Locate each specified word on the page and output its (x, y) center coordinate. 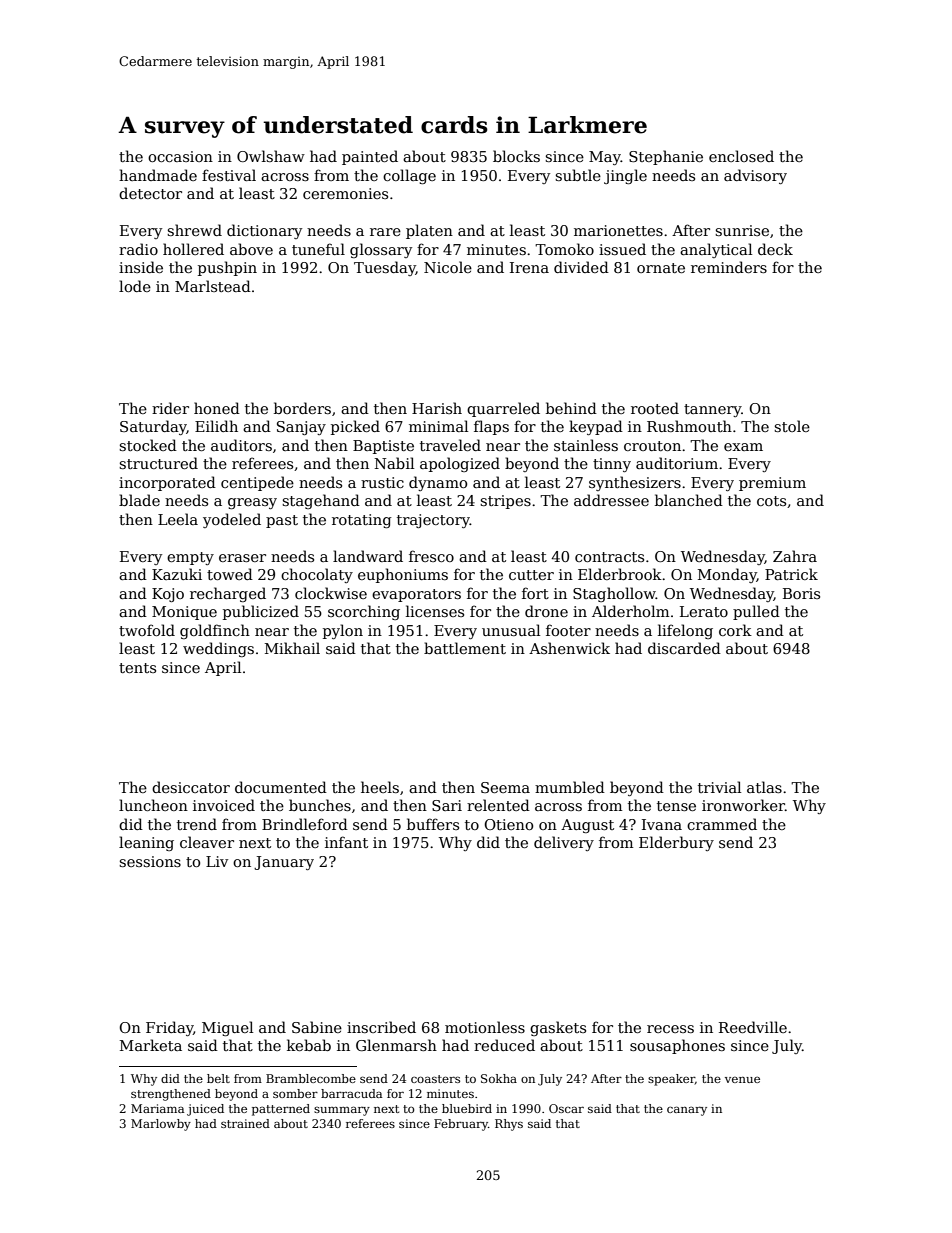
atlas (764, 787)
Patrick (791, 574)
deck (775, 249)
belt (218, 1078)
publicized (261, 612)
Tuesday (385, 268)
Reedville (753, 1027)
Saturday (153, 427)
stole (792, 426)
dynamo (438, 483)
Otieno (508, 824)
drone (546, 611)
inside (141, 267)
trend (197, 824)
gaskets (558, 1028)
